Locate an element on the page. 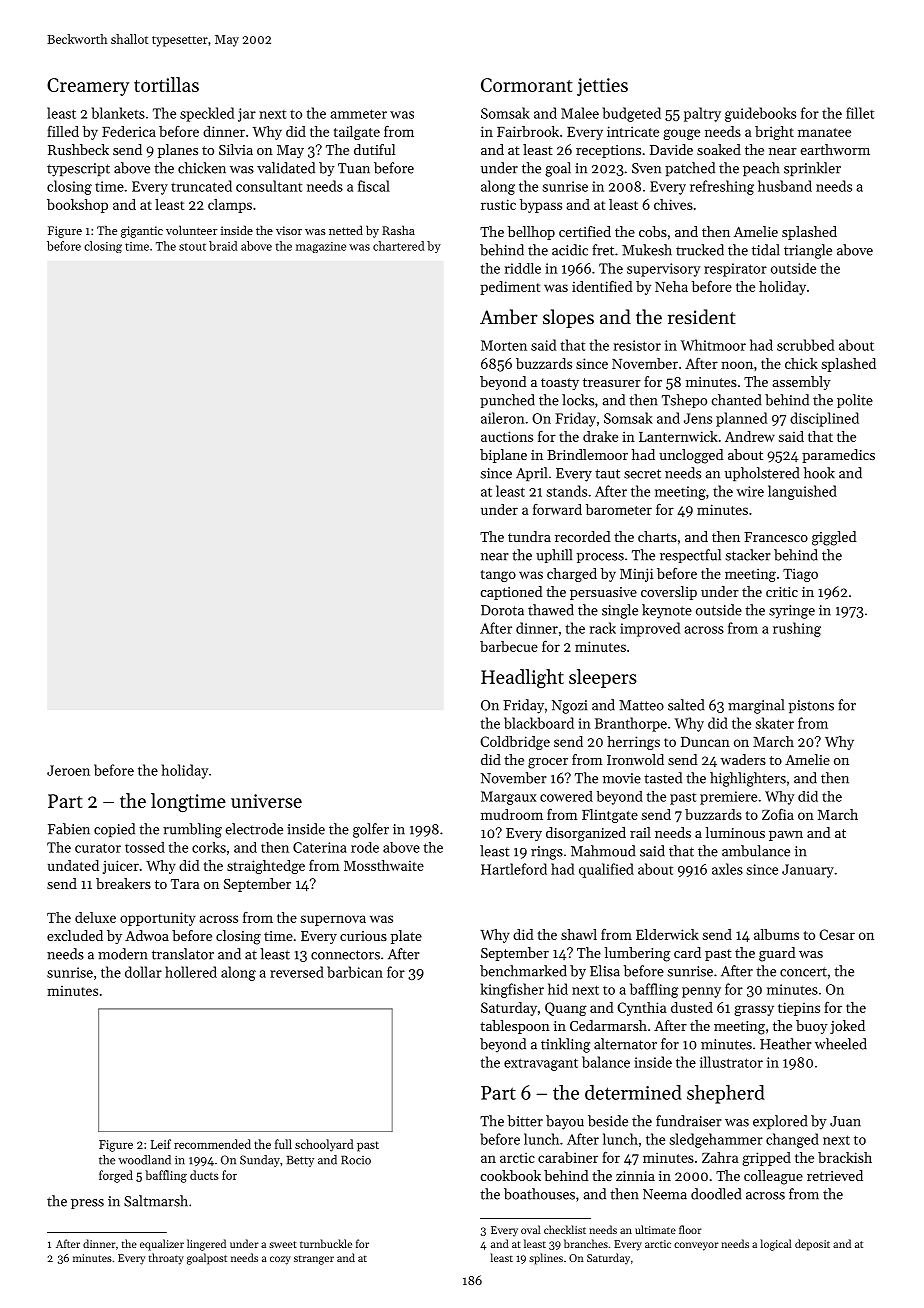  Tara is located at coordinates (185, 884).
